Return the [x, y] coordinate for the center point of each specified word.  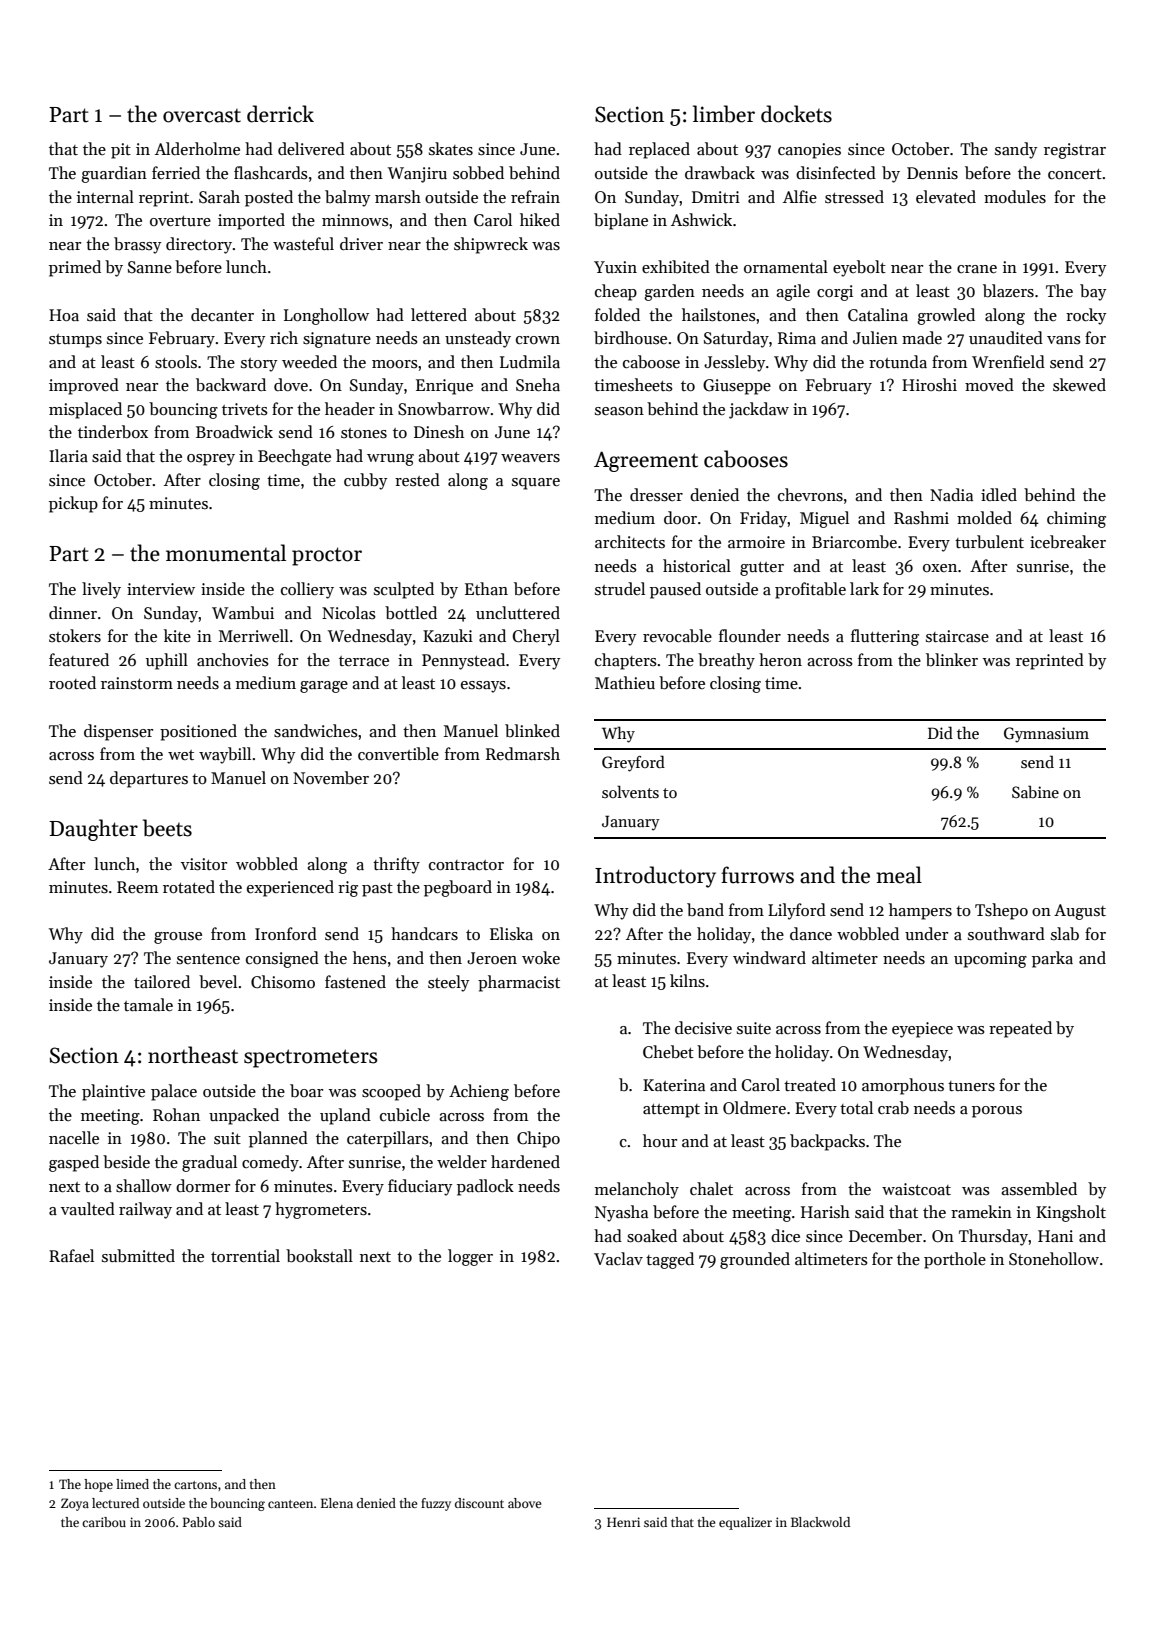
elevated [946, 196]
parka [1052, 959]
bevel [218, 982]
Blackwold [820, 1522]
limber [724, 114]
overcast [202, 116]
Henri [623, 1522]
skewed [1079, 384]
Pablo [199, 1522]
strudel [620, 588]
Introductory [655, 877]
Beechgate [294, 457]
